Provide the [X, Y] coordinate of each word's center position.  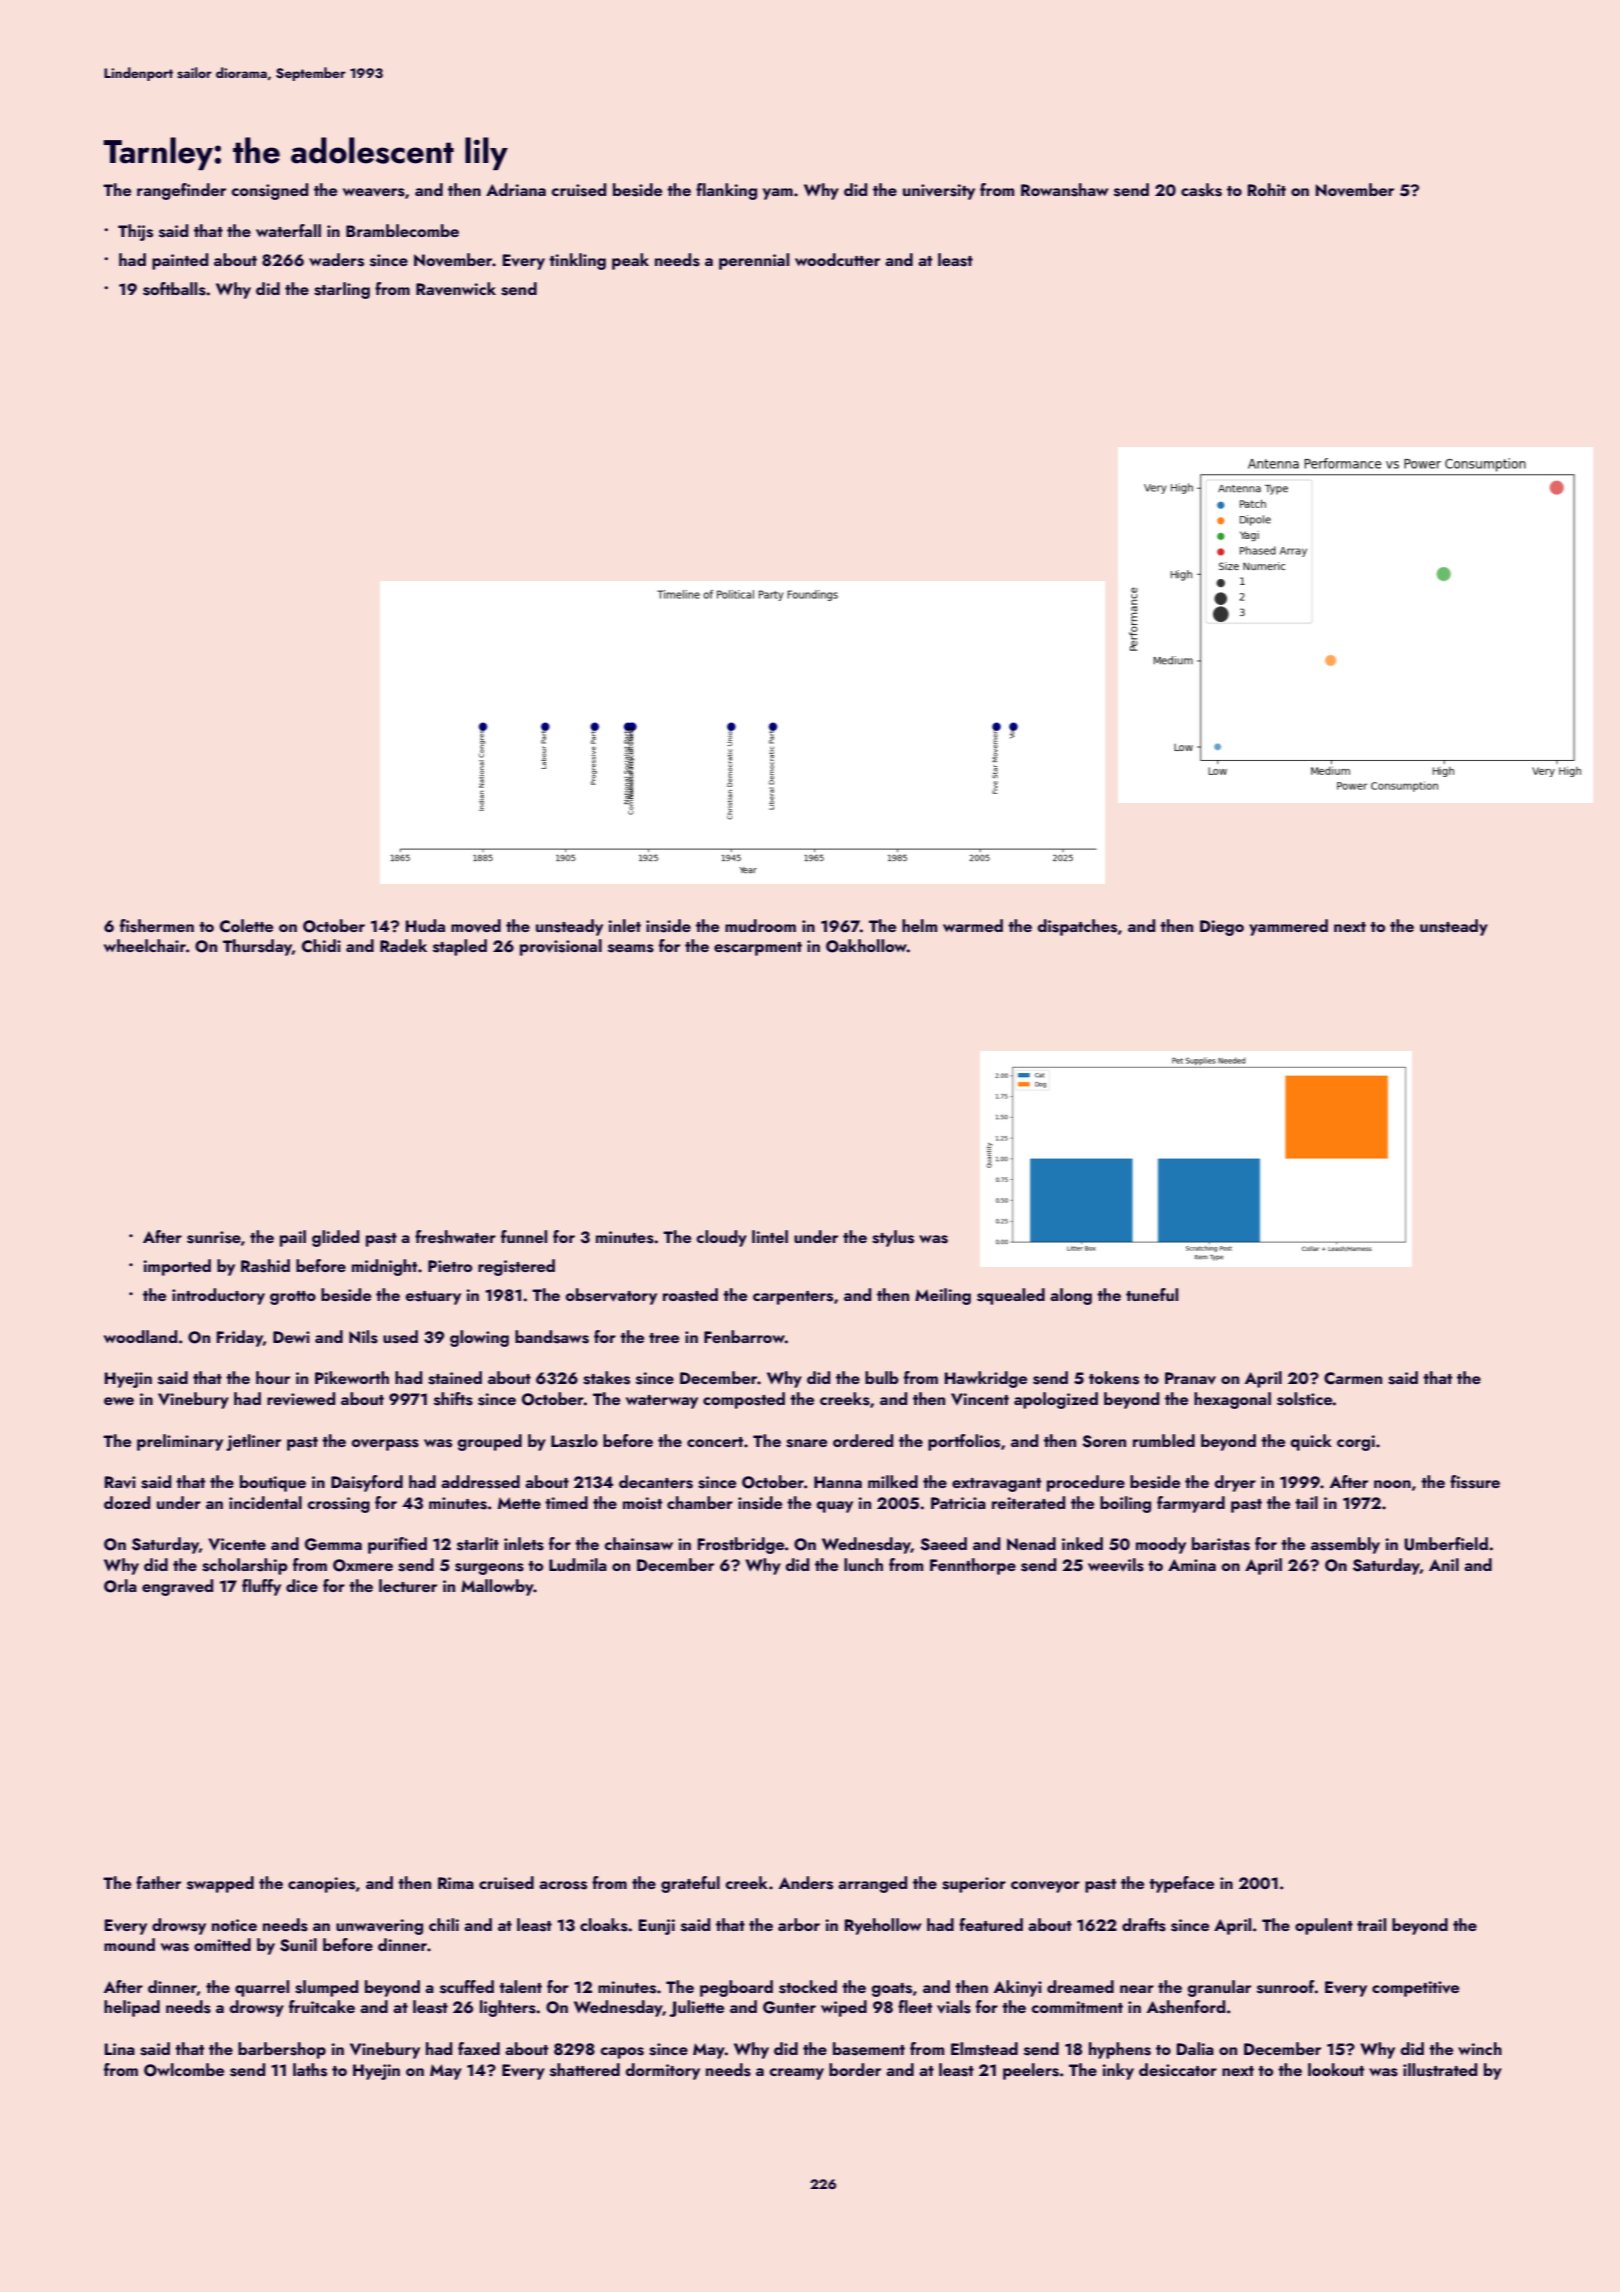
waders [336, 260]
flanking [726, 191]
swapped [220, 1884]
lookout [1336, 2069]
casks [1201, 190]
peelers [1031, 2071]
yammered [1288, 927]
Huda [425, 925]
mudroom [760, 925]
